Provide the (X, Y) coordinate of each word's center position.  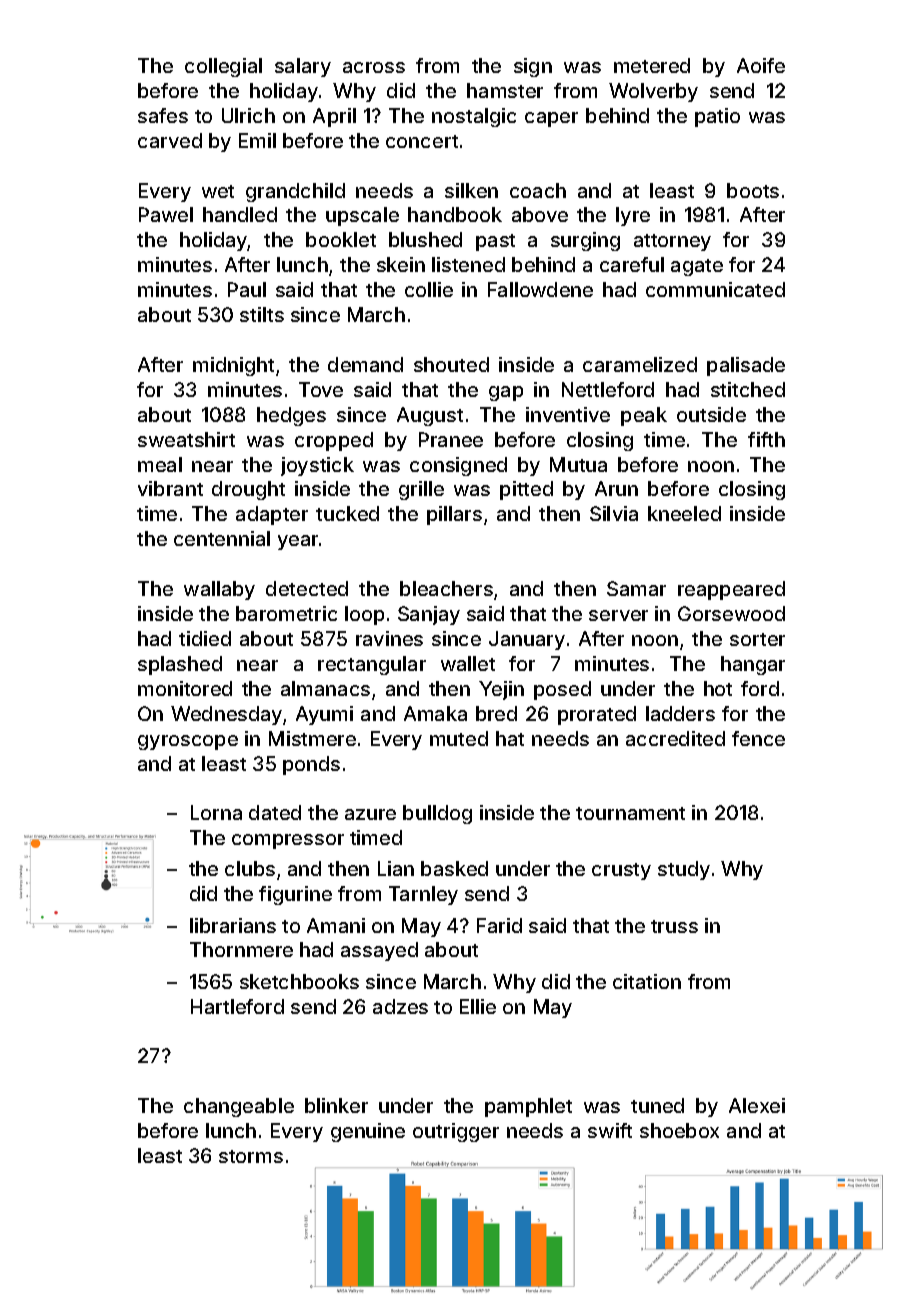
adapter (272, 515)
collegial (223, 67)
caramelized (640, 364)
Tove (321, 389)
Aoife (761, 65)
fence (758, 738)
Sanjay (429, 615)
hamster (505, 90)
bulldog (437, 814)
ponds (311, 765)
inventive (568, 414)
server (618, 615)
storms (251, 1156)
